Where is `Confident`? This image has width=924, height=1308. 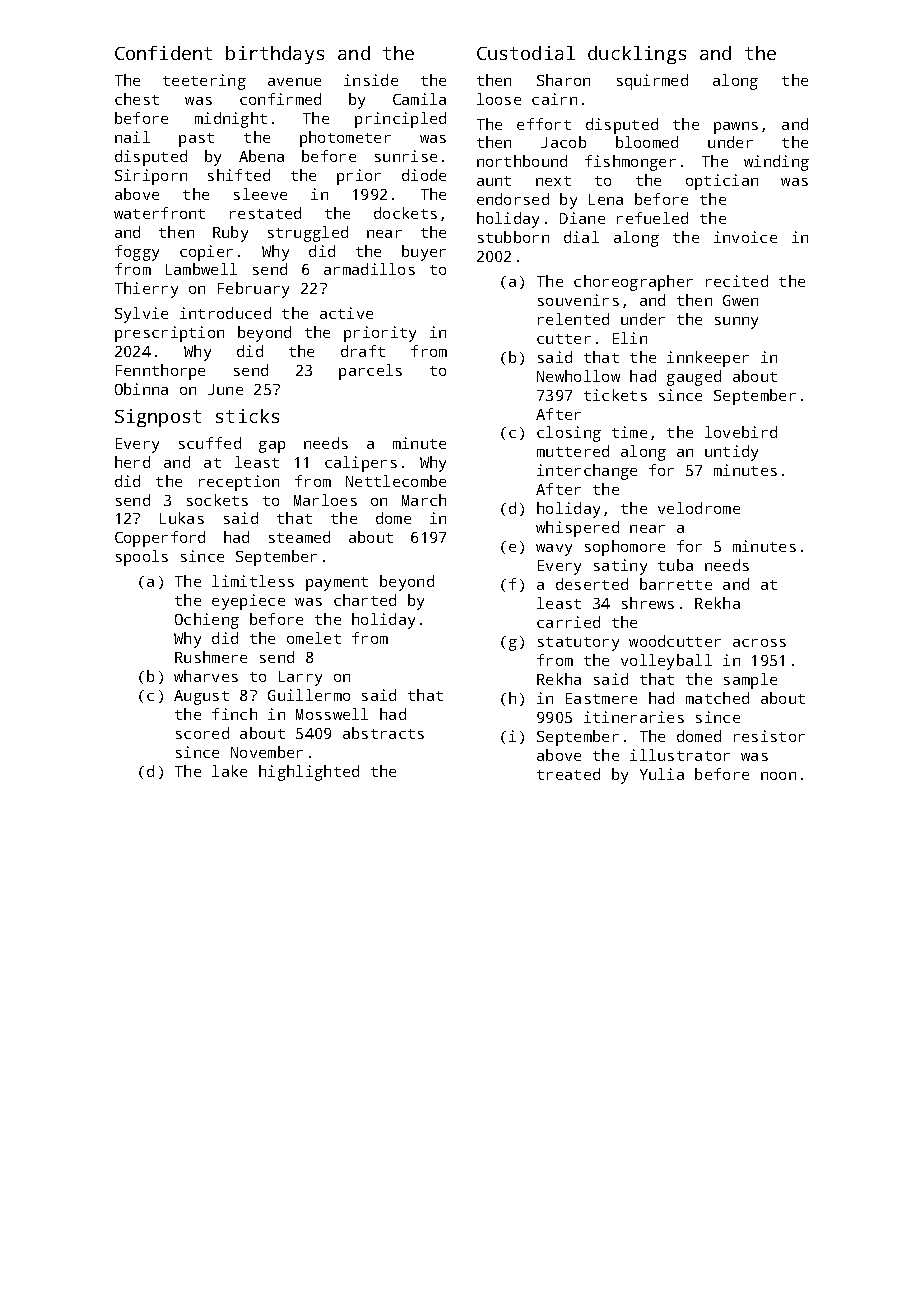
Confident is located at coordinates (163, 53).
